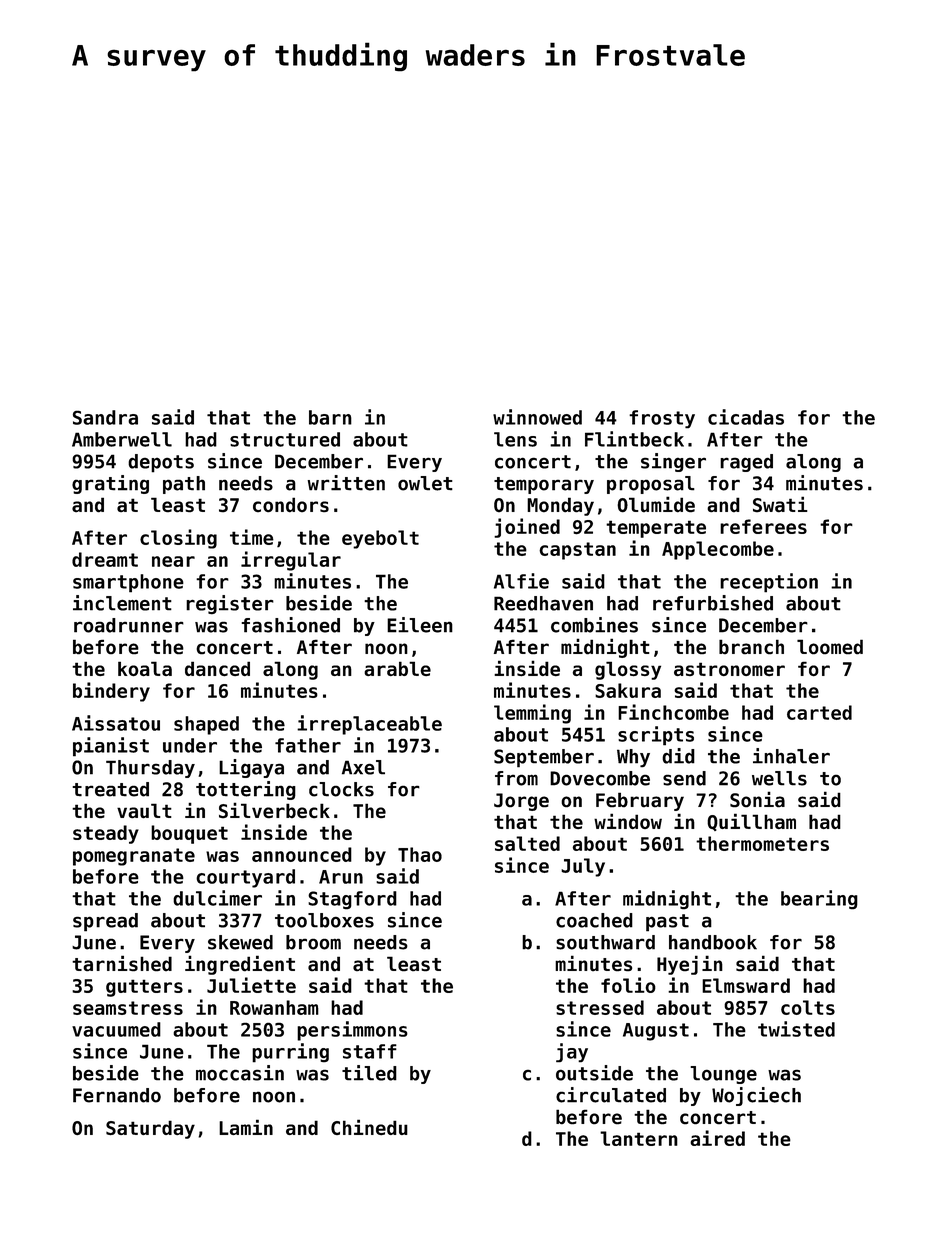 The image size is (952, 1233). I want to click on vacuumed, so click(116, 1029).
